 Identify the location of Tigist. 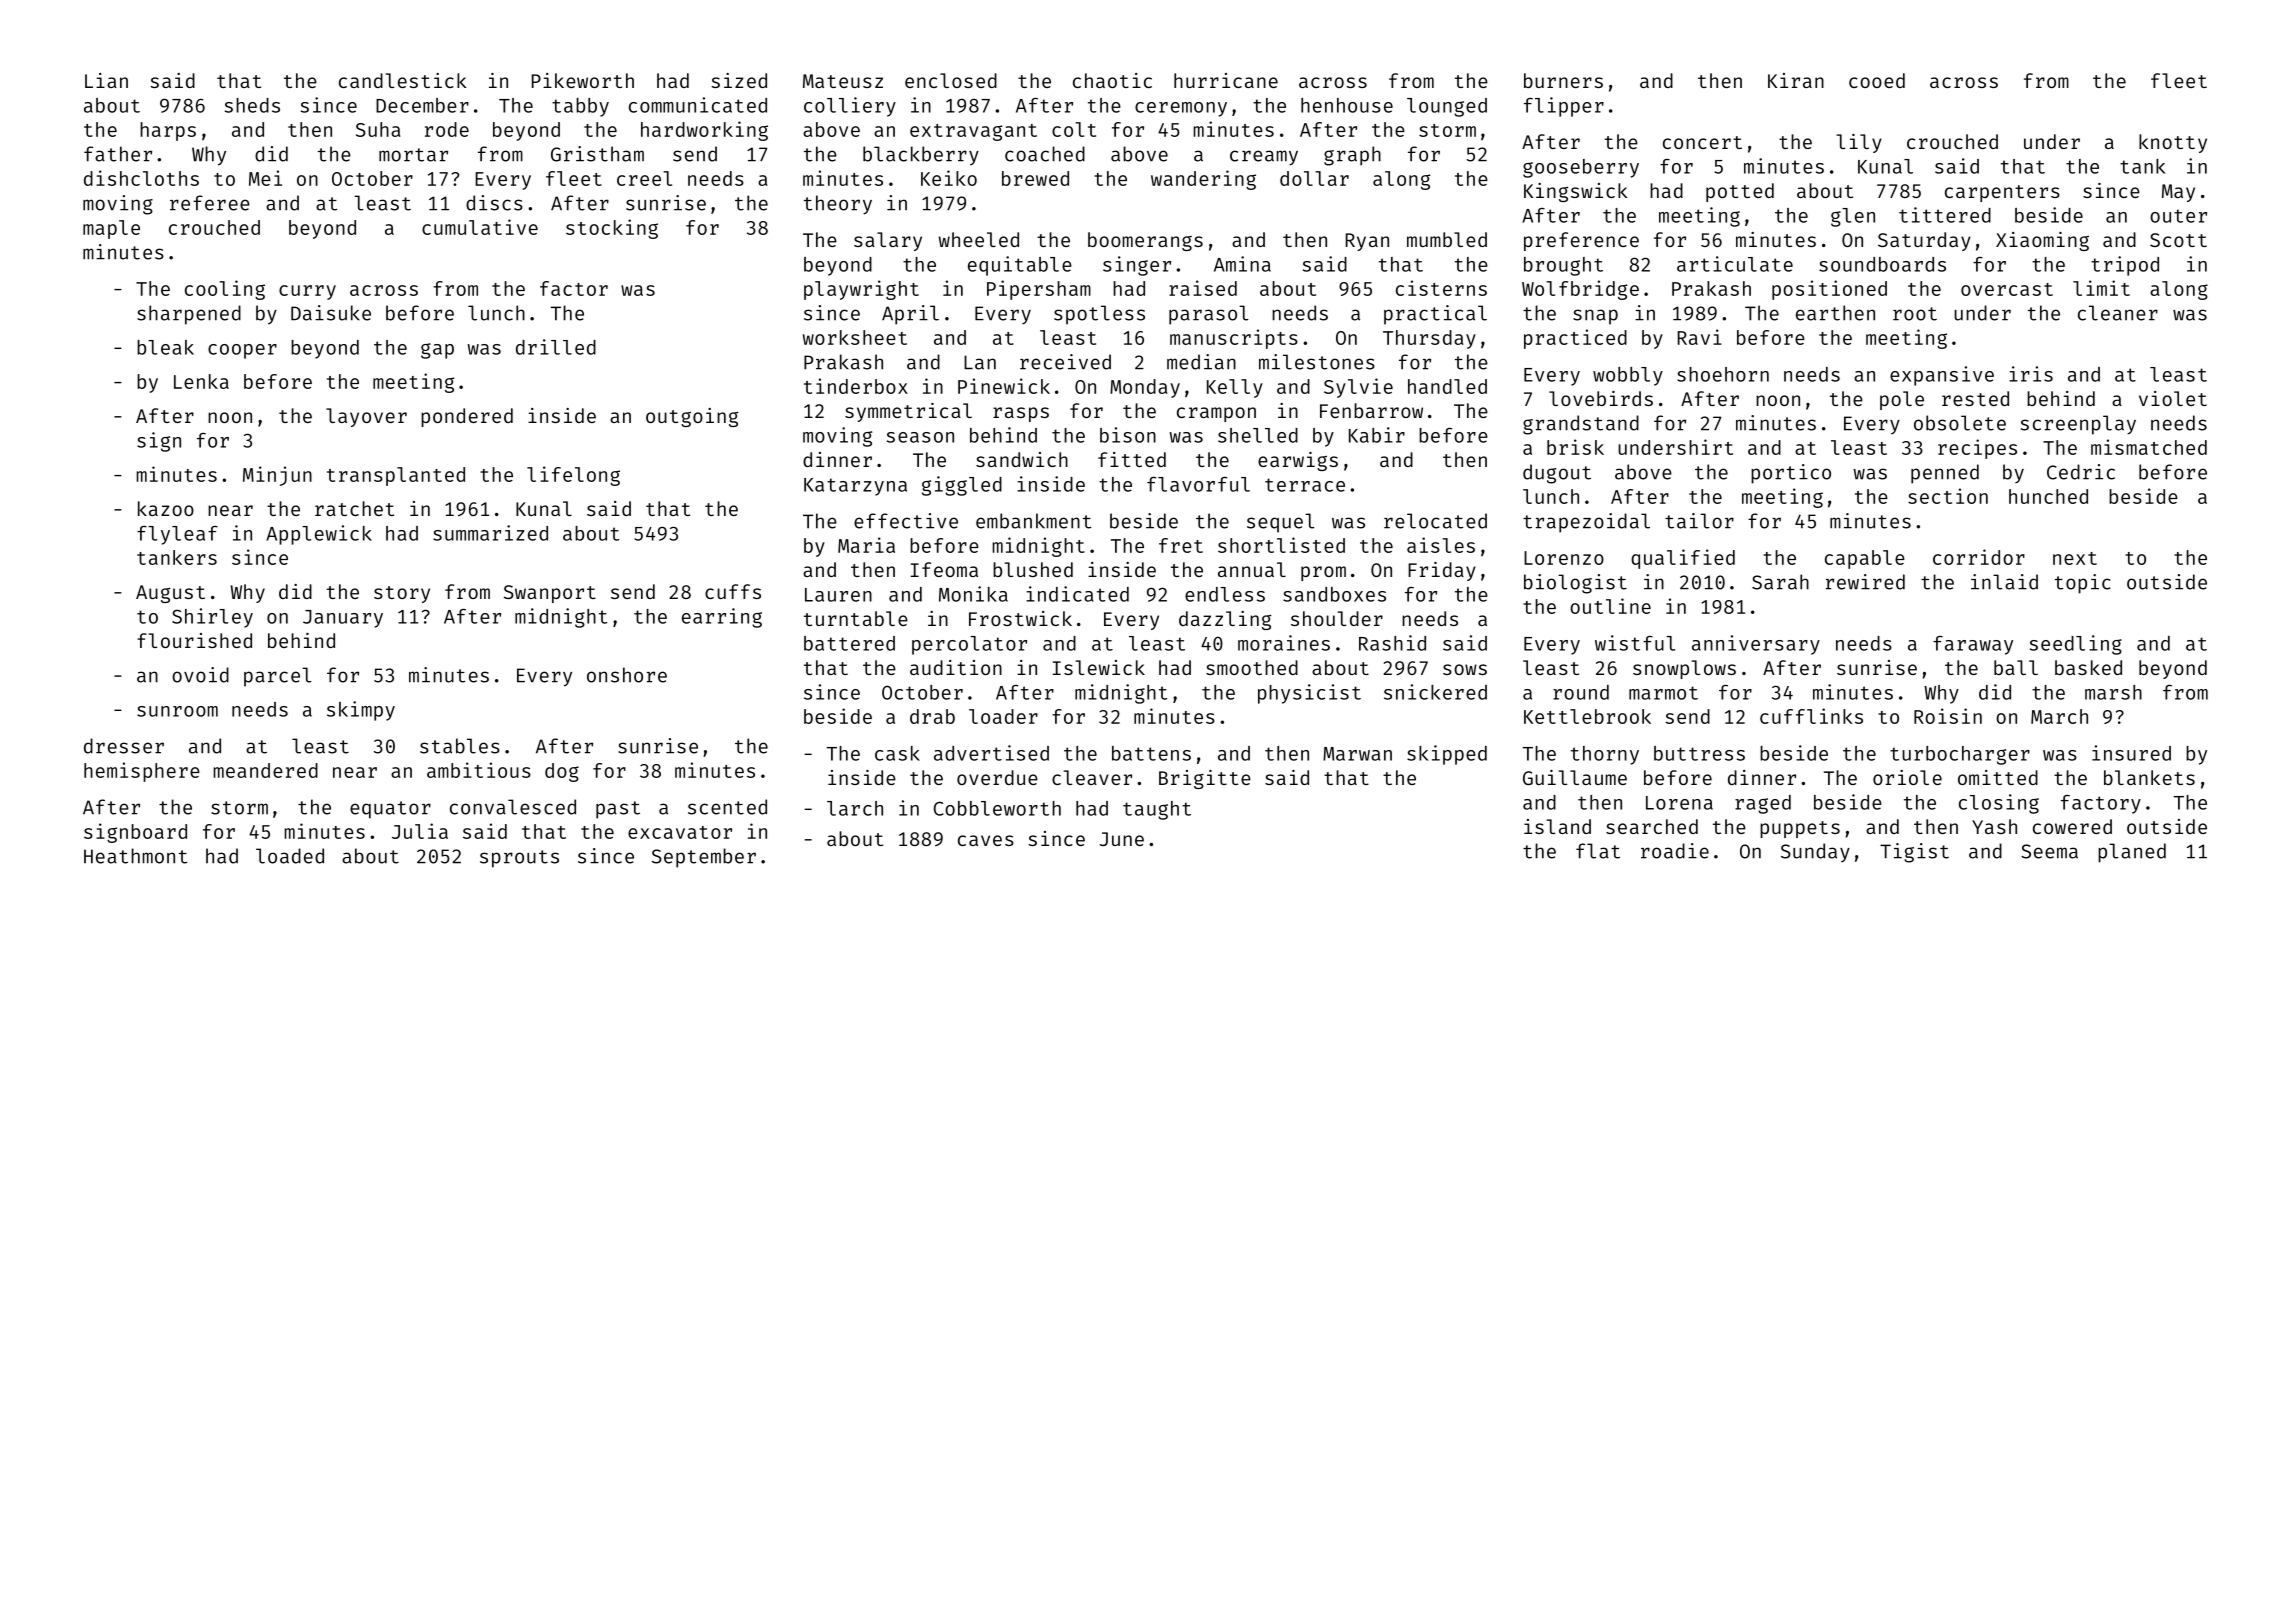
(1914, 853).
